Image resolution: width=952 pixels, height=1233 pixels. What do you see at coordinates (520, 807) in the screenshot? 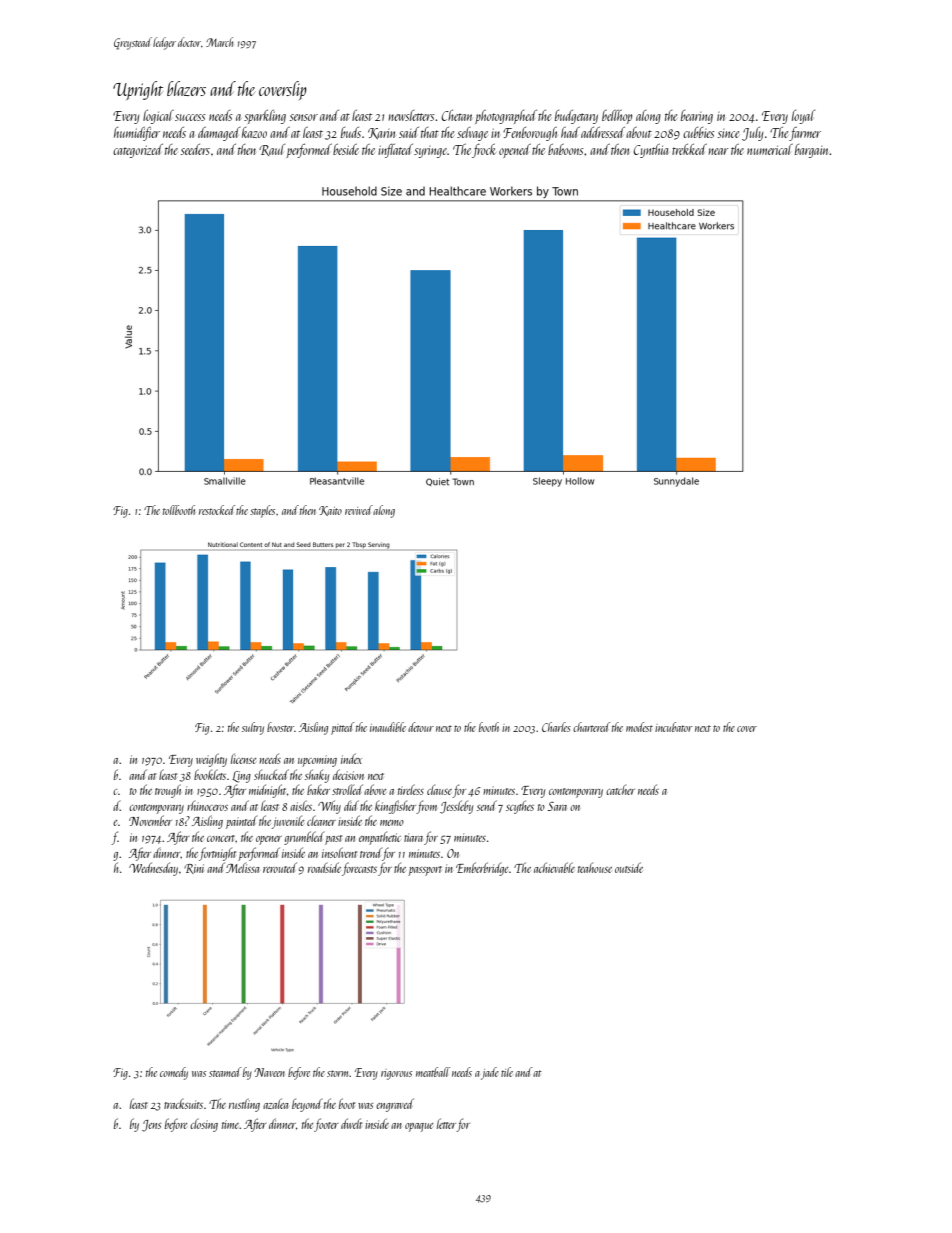
I see `scythes` at bounding box center [520, 807].
